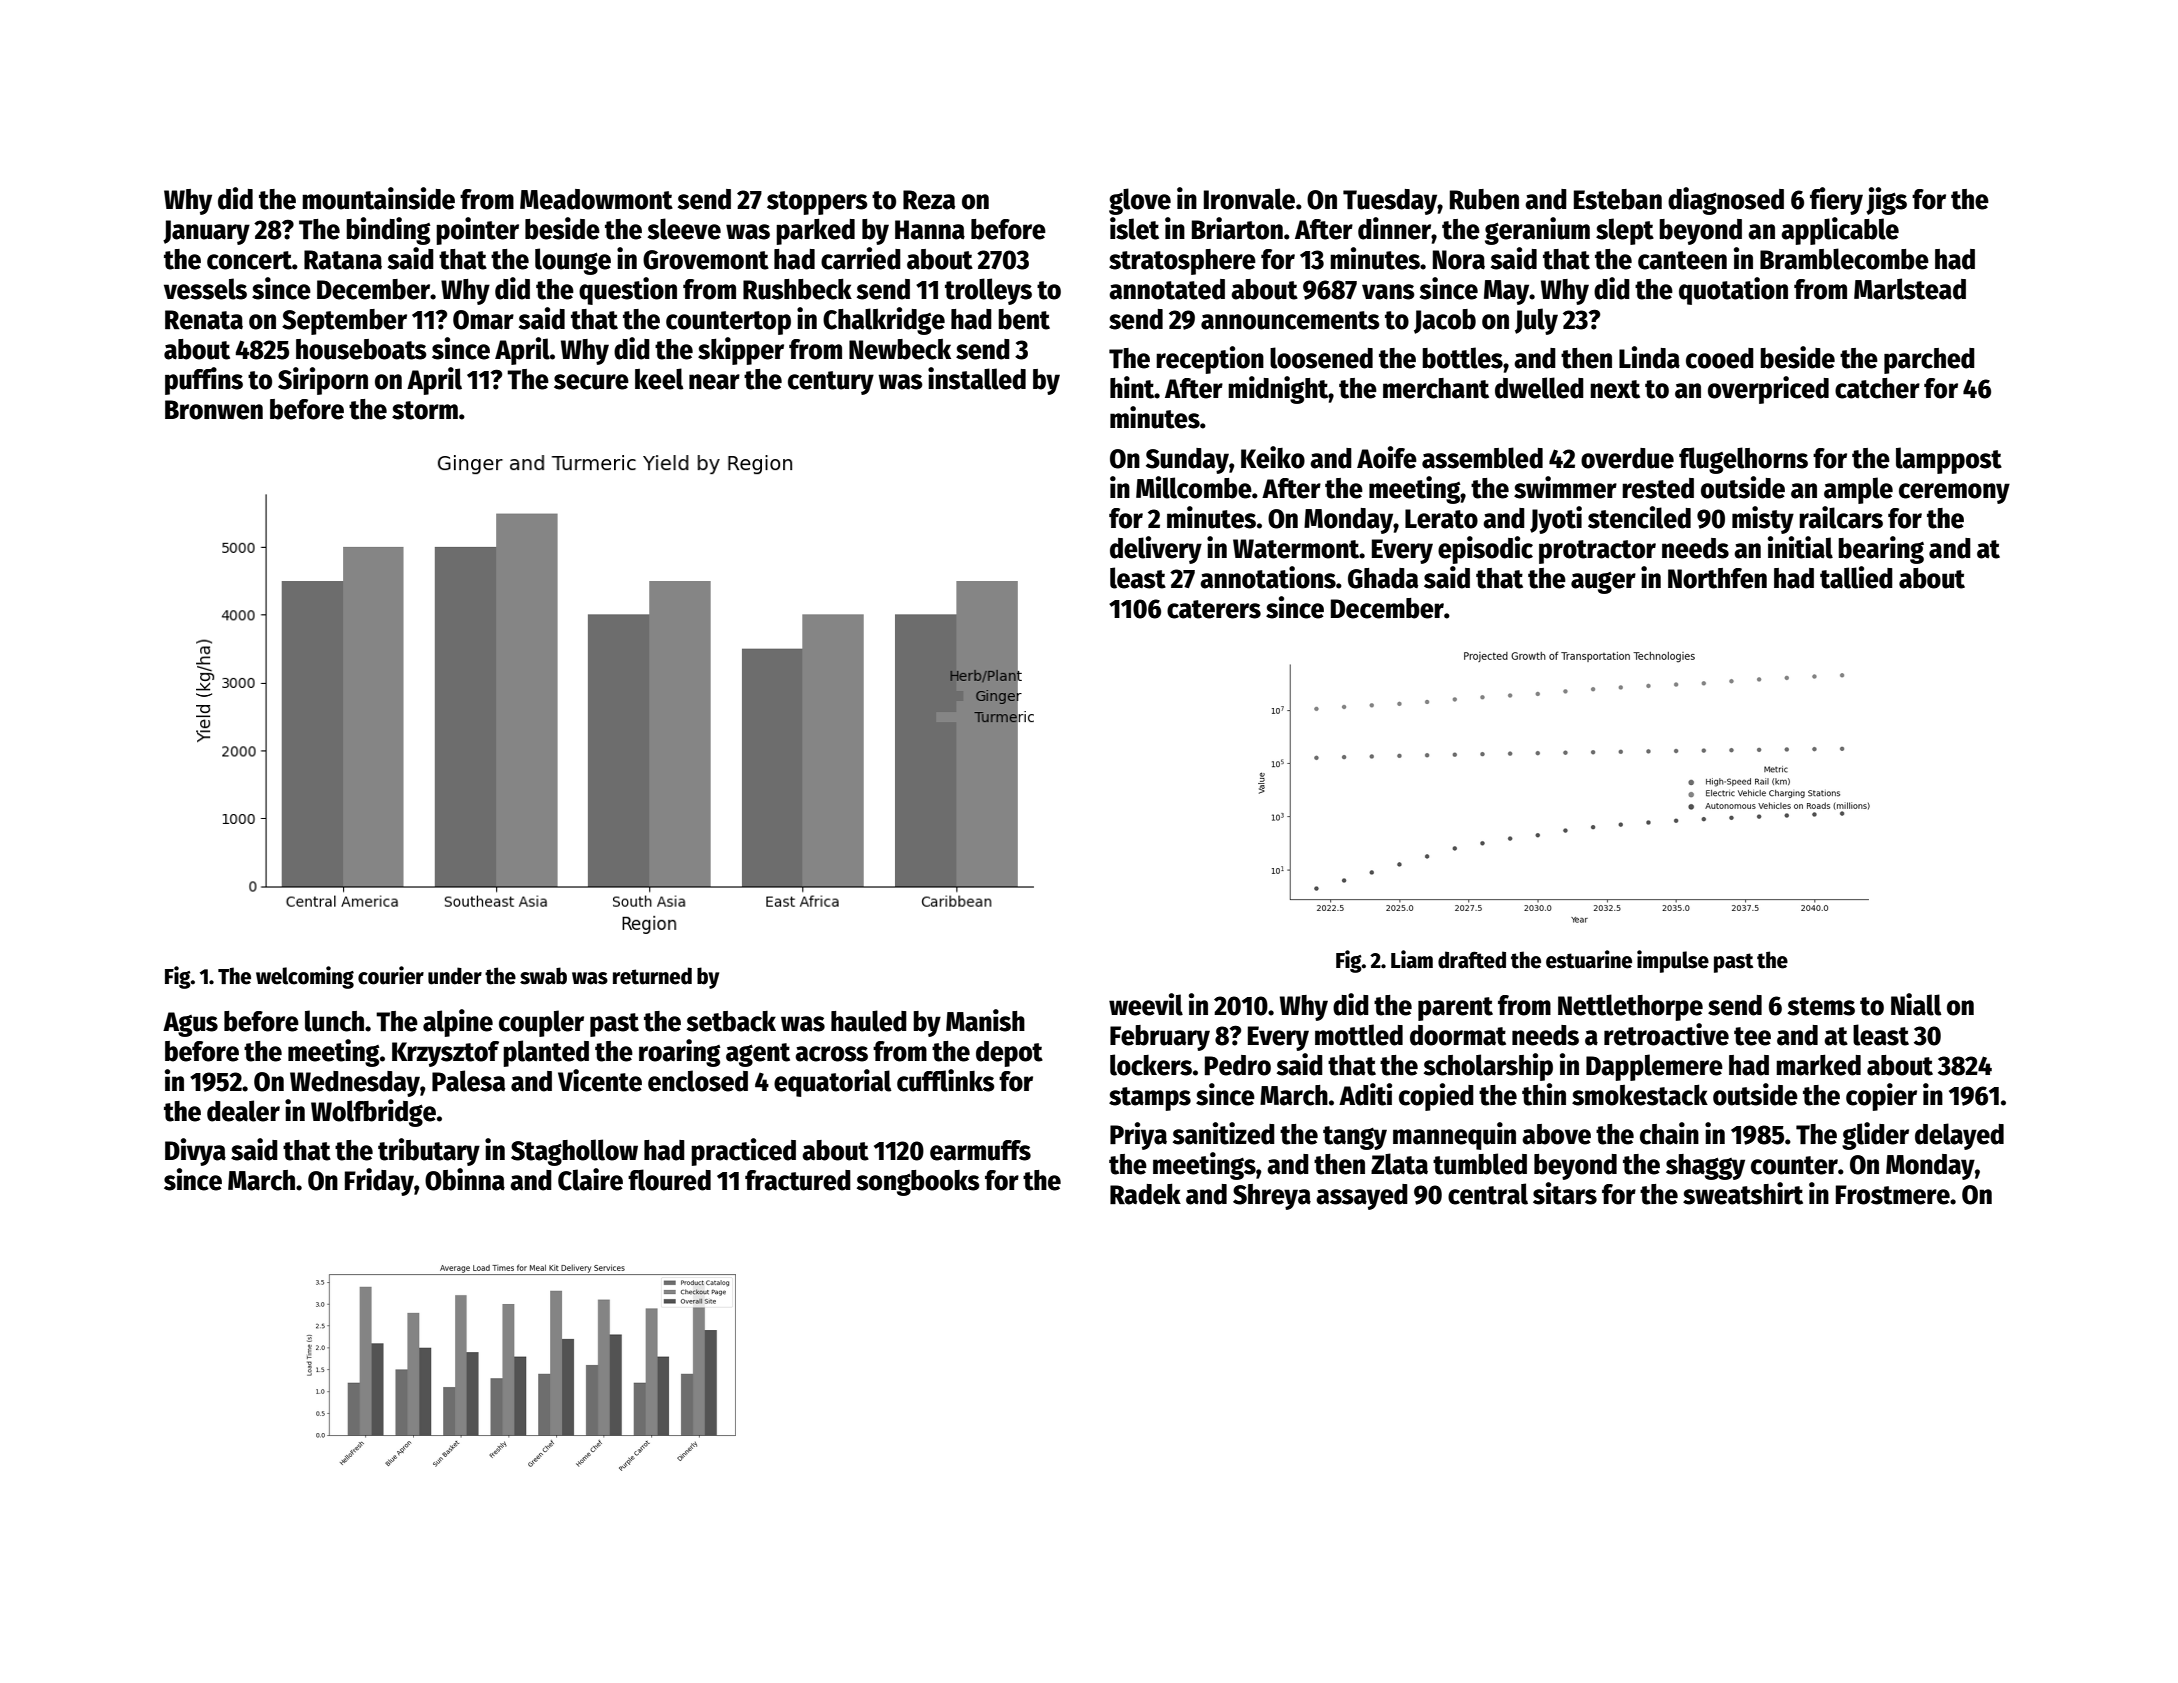 The width and height of the page is (2178, 1683). Describe the element at coordinates (1024, 319) in the page. I see `bent` at that location.
